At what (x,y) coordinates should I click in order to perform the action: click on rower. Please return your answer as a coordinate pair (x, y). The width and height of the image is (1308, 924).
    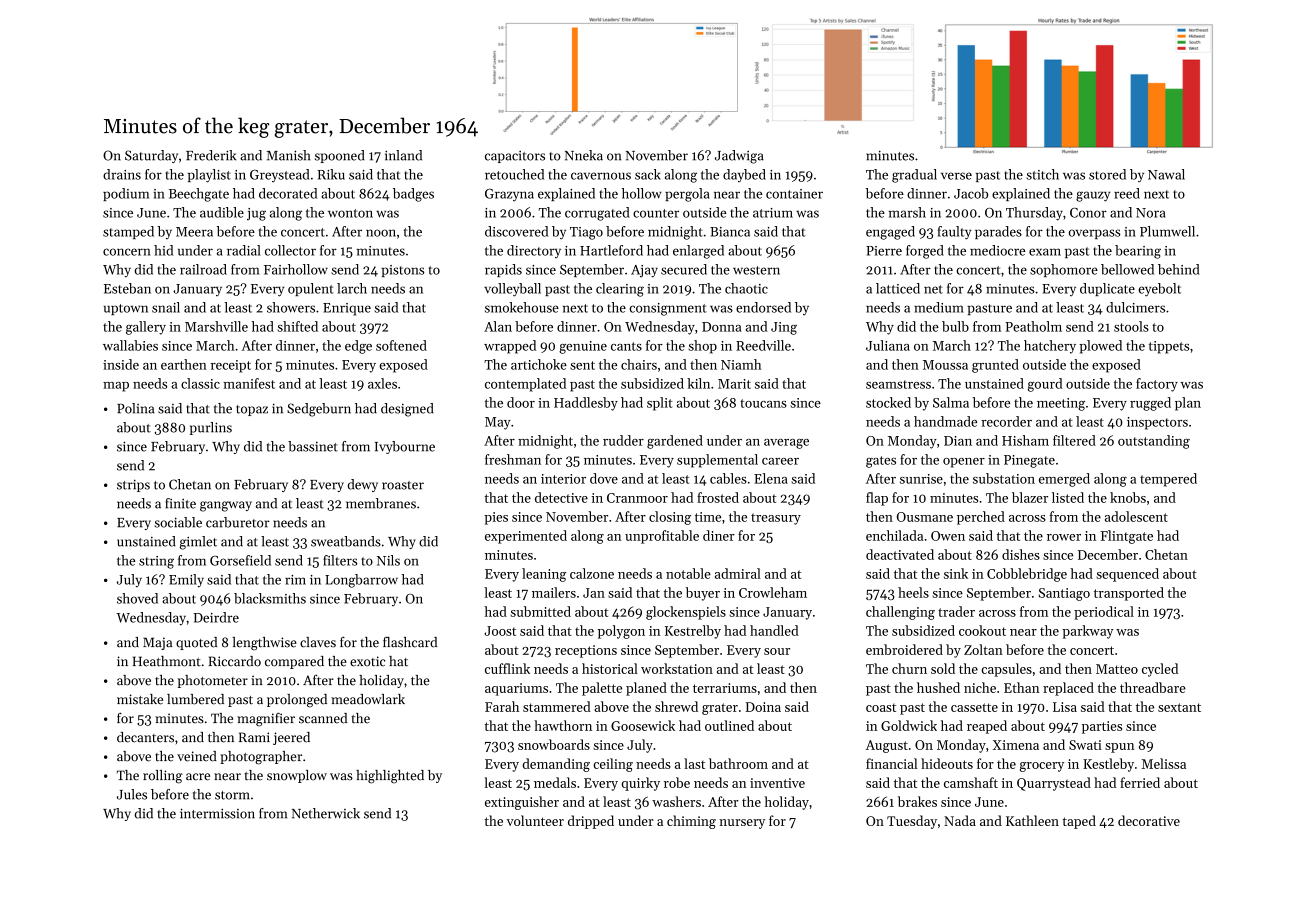
    Looking at the image, I should click on (1064, 537).
